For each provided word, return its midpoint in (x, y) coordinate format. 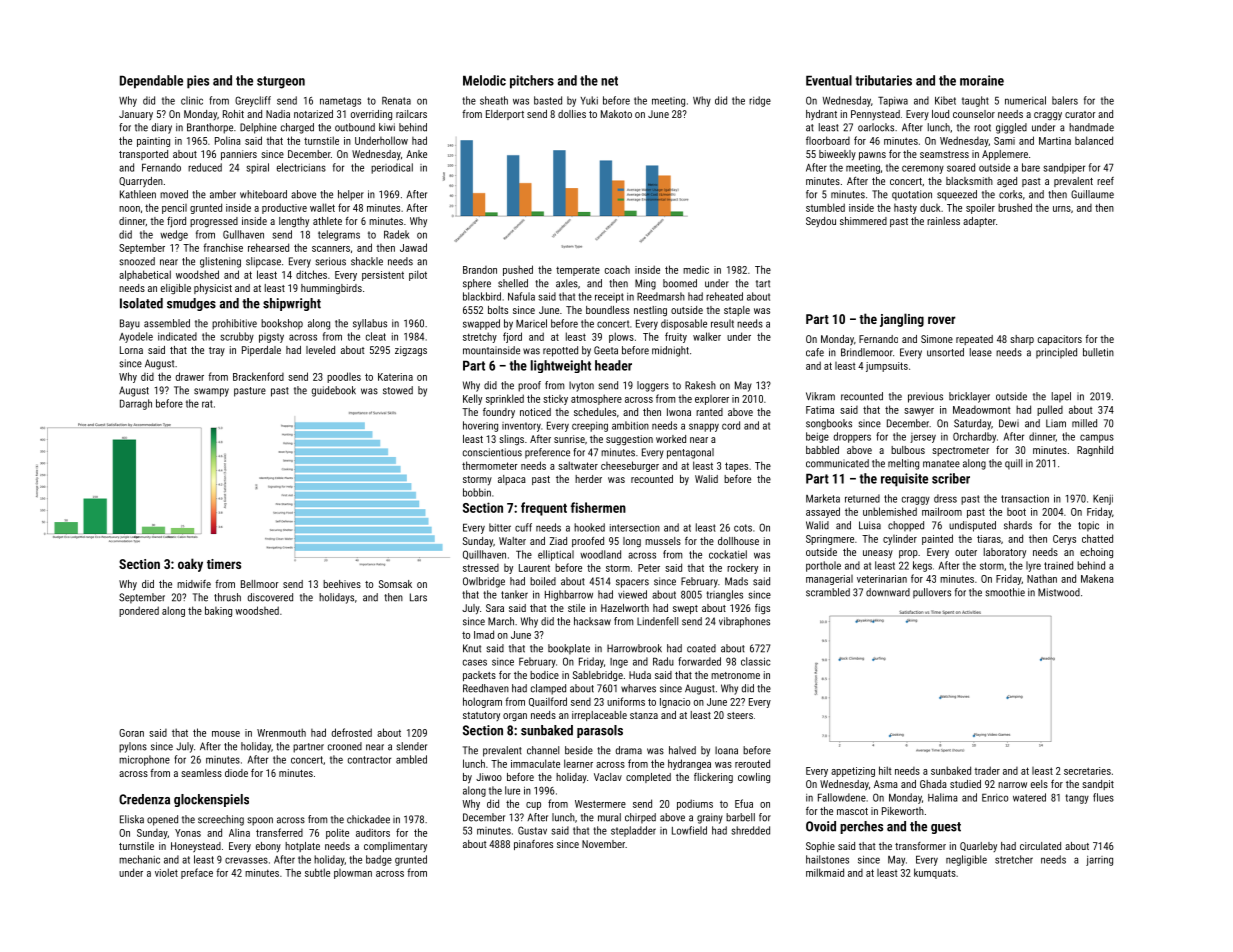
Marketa (823, 498)
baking (218, 611)
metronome (735, 675)
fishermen (598, 507)
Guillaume (1092, 194)
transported (143, 155)
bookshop (282, 324)
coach (617, 269)
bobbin (477, 492)
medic (696, 269)
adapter (979, 222)
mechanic (139, 859)
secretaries (1087, 771)
